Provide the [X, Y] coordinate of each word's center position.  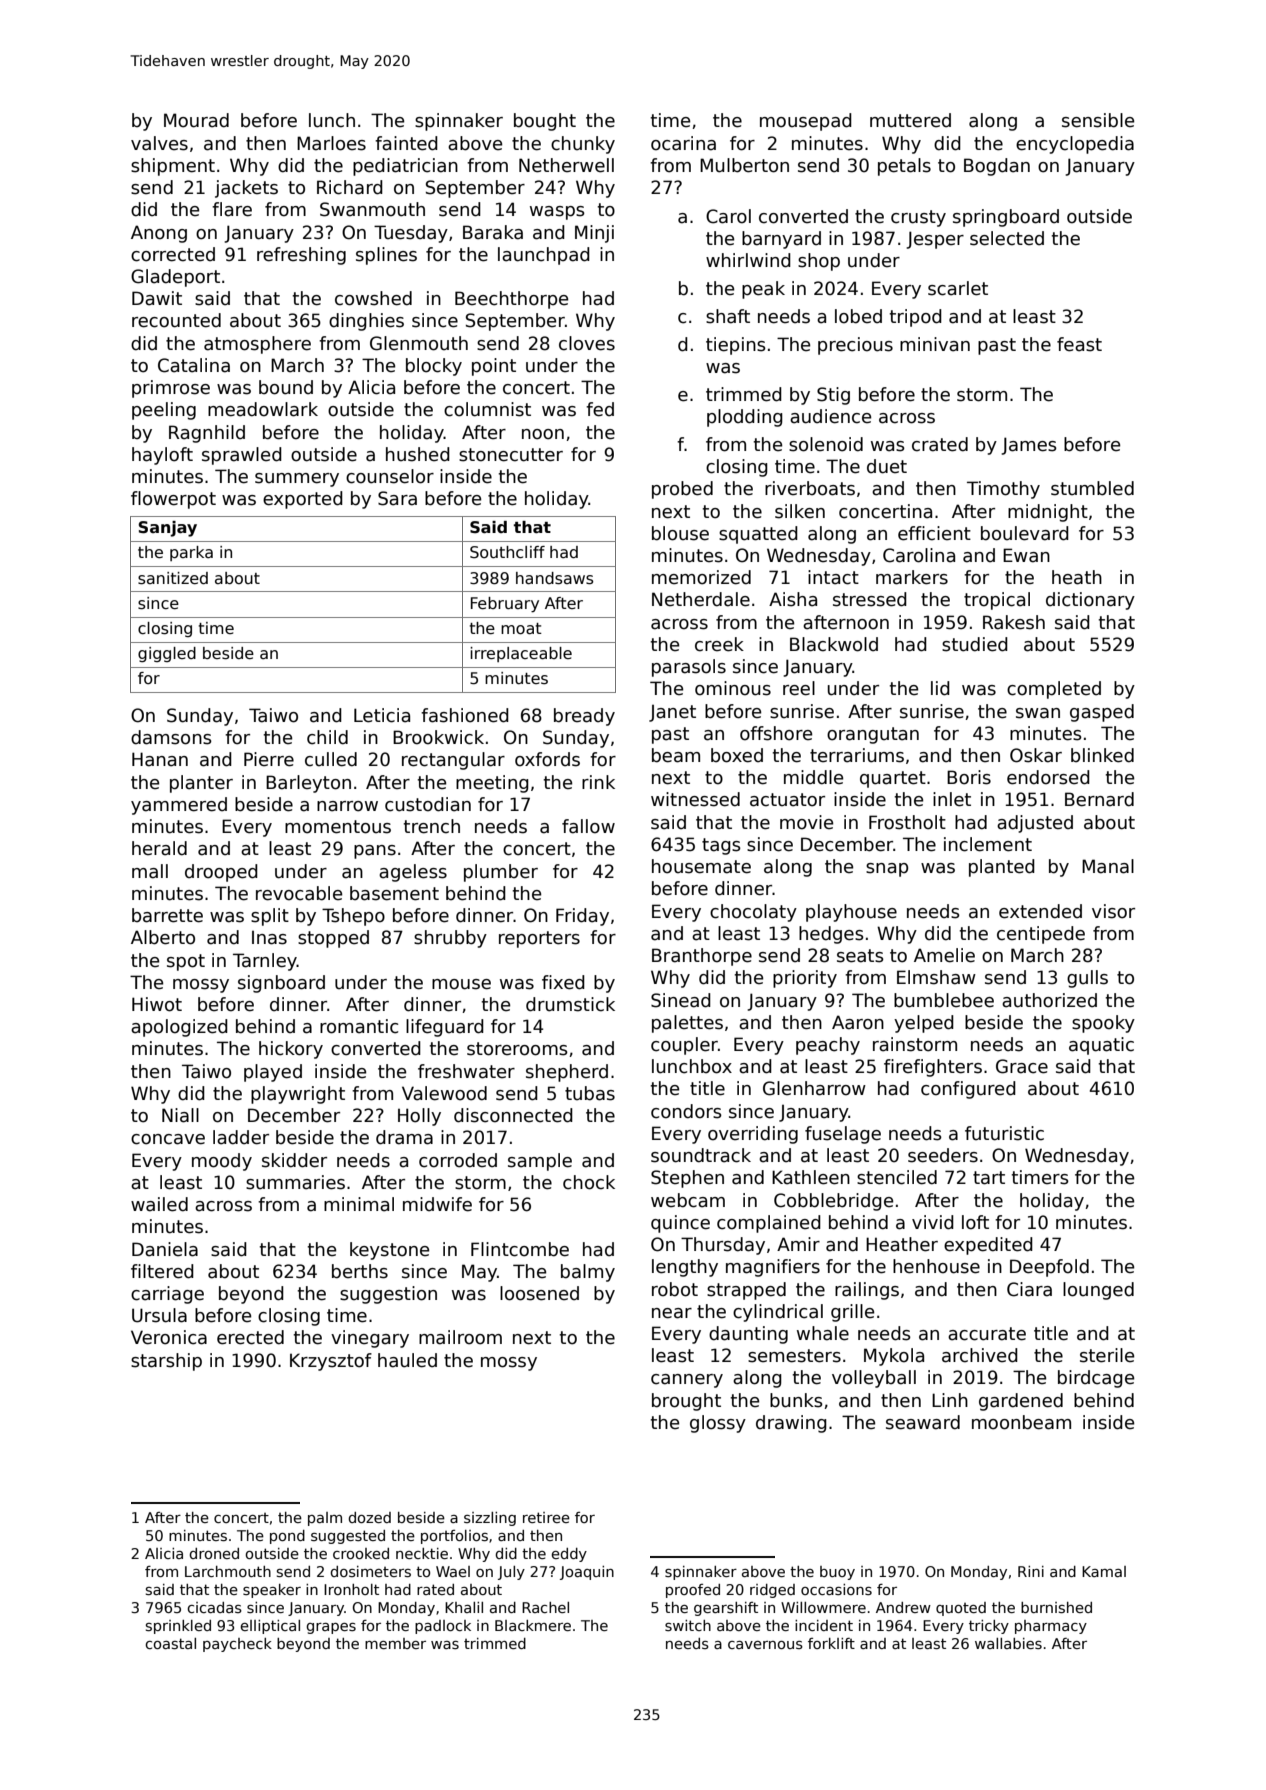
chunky [583, 145]
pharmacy [1051, 1627]
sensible [1098, 120]
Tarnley [265, 962]
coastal [170, 1643]
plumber [501, 873]
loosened [539, 1293]
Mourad [196, 120]
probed [682, 490]
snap [887, 870]
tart [989, 1178]
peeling [164, 411]
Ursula [159, 1315]
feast [1079, 344]
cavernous [765, 1645]
